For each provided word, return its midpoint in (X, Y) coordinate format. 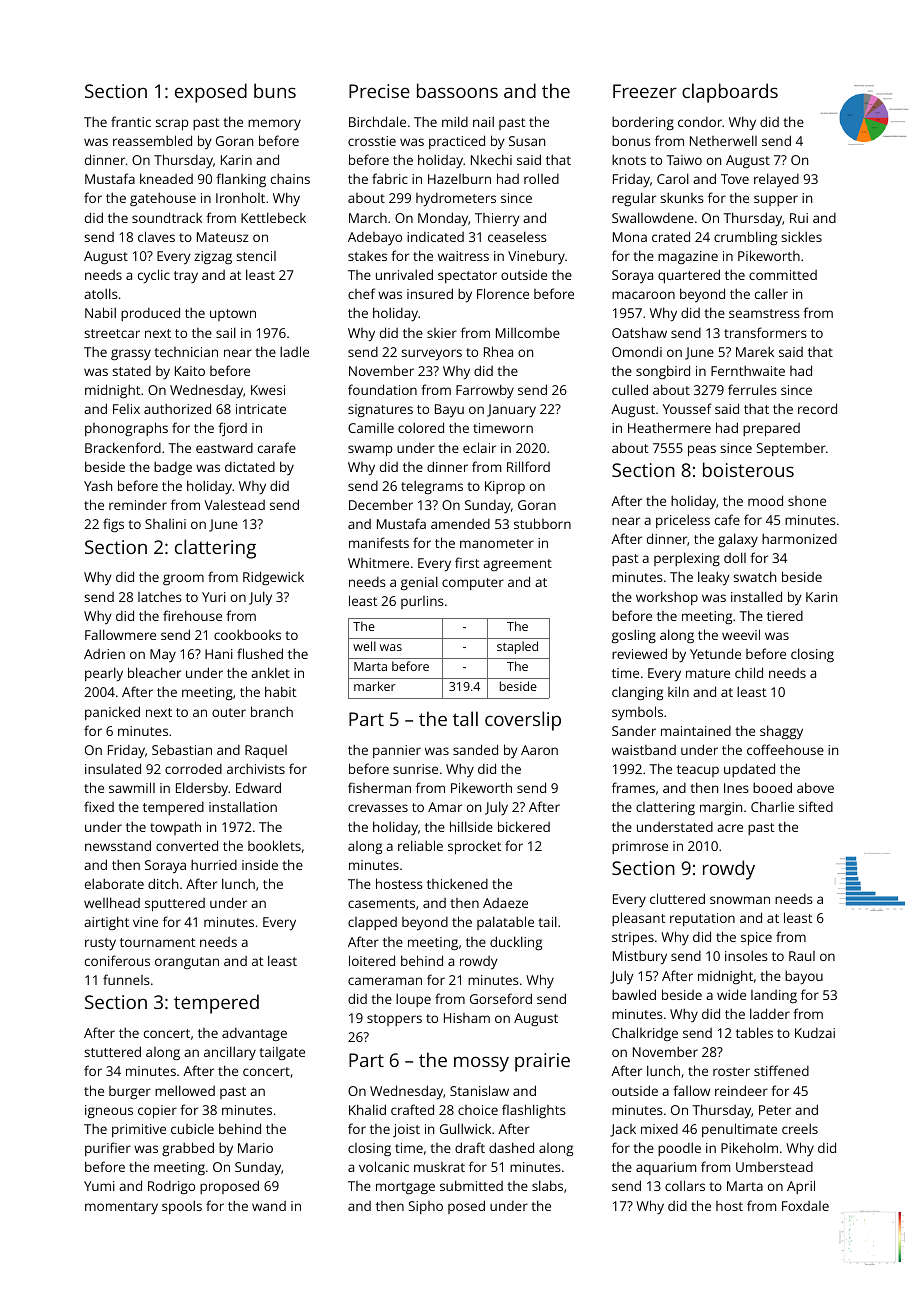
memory (274, 124)
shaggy (781, 732)
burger (130, 1092)
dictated (250, 467)
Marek (755, 351)
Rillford (528, 466)
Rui (799, 218)
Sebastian (182, 749)
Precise (379, 91)
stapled (517, 647)
